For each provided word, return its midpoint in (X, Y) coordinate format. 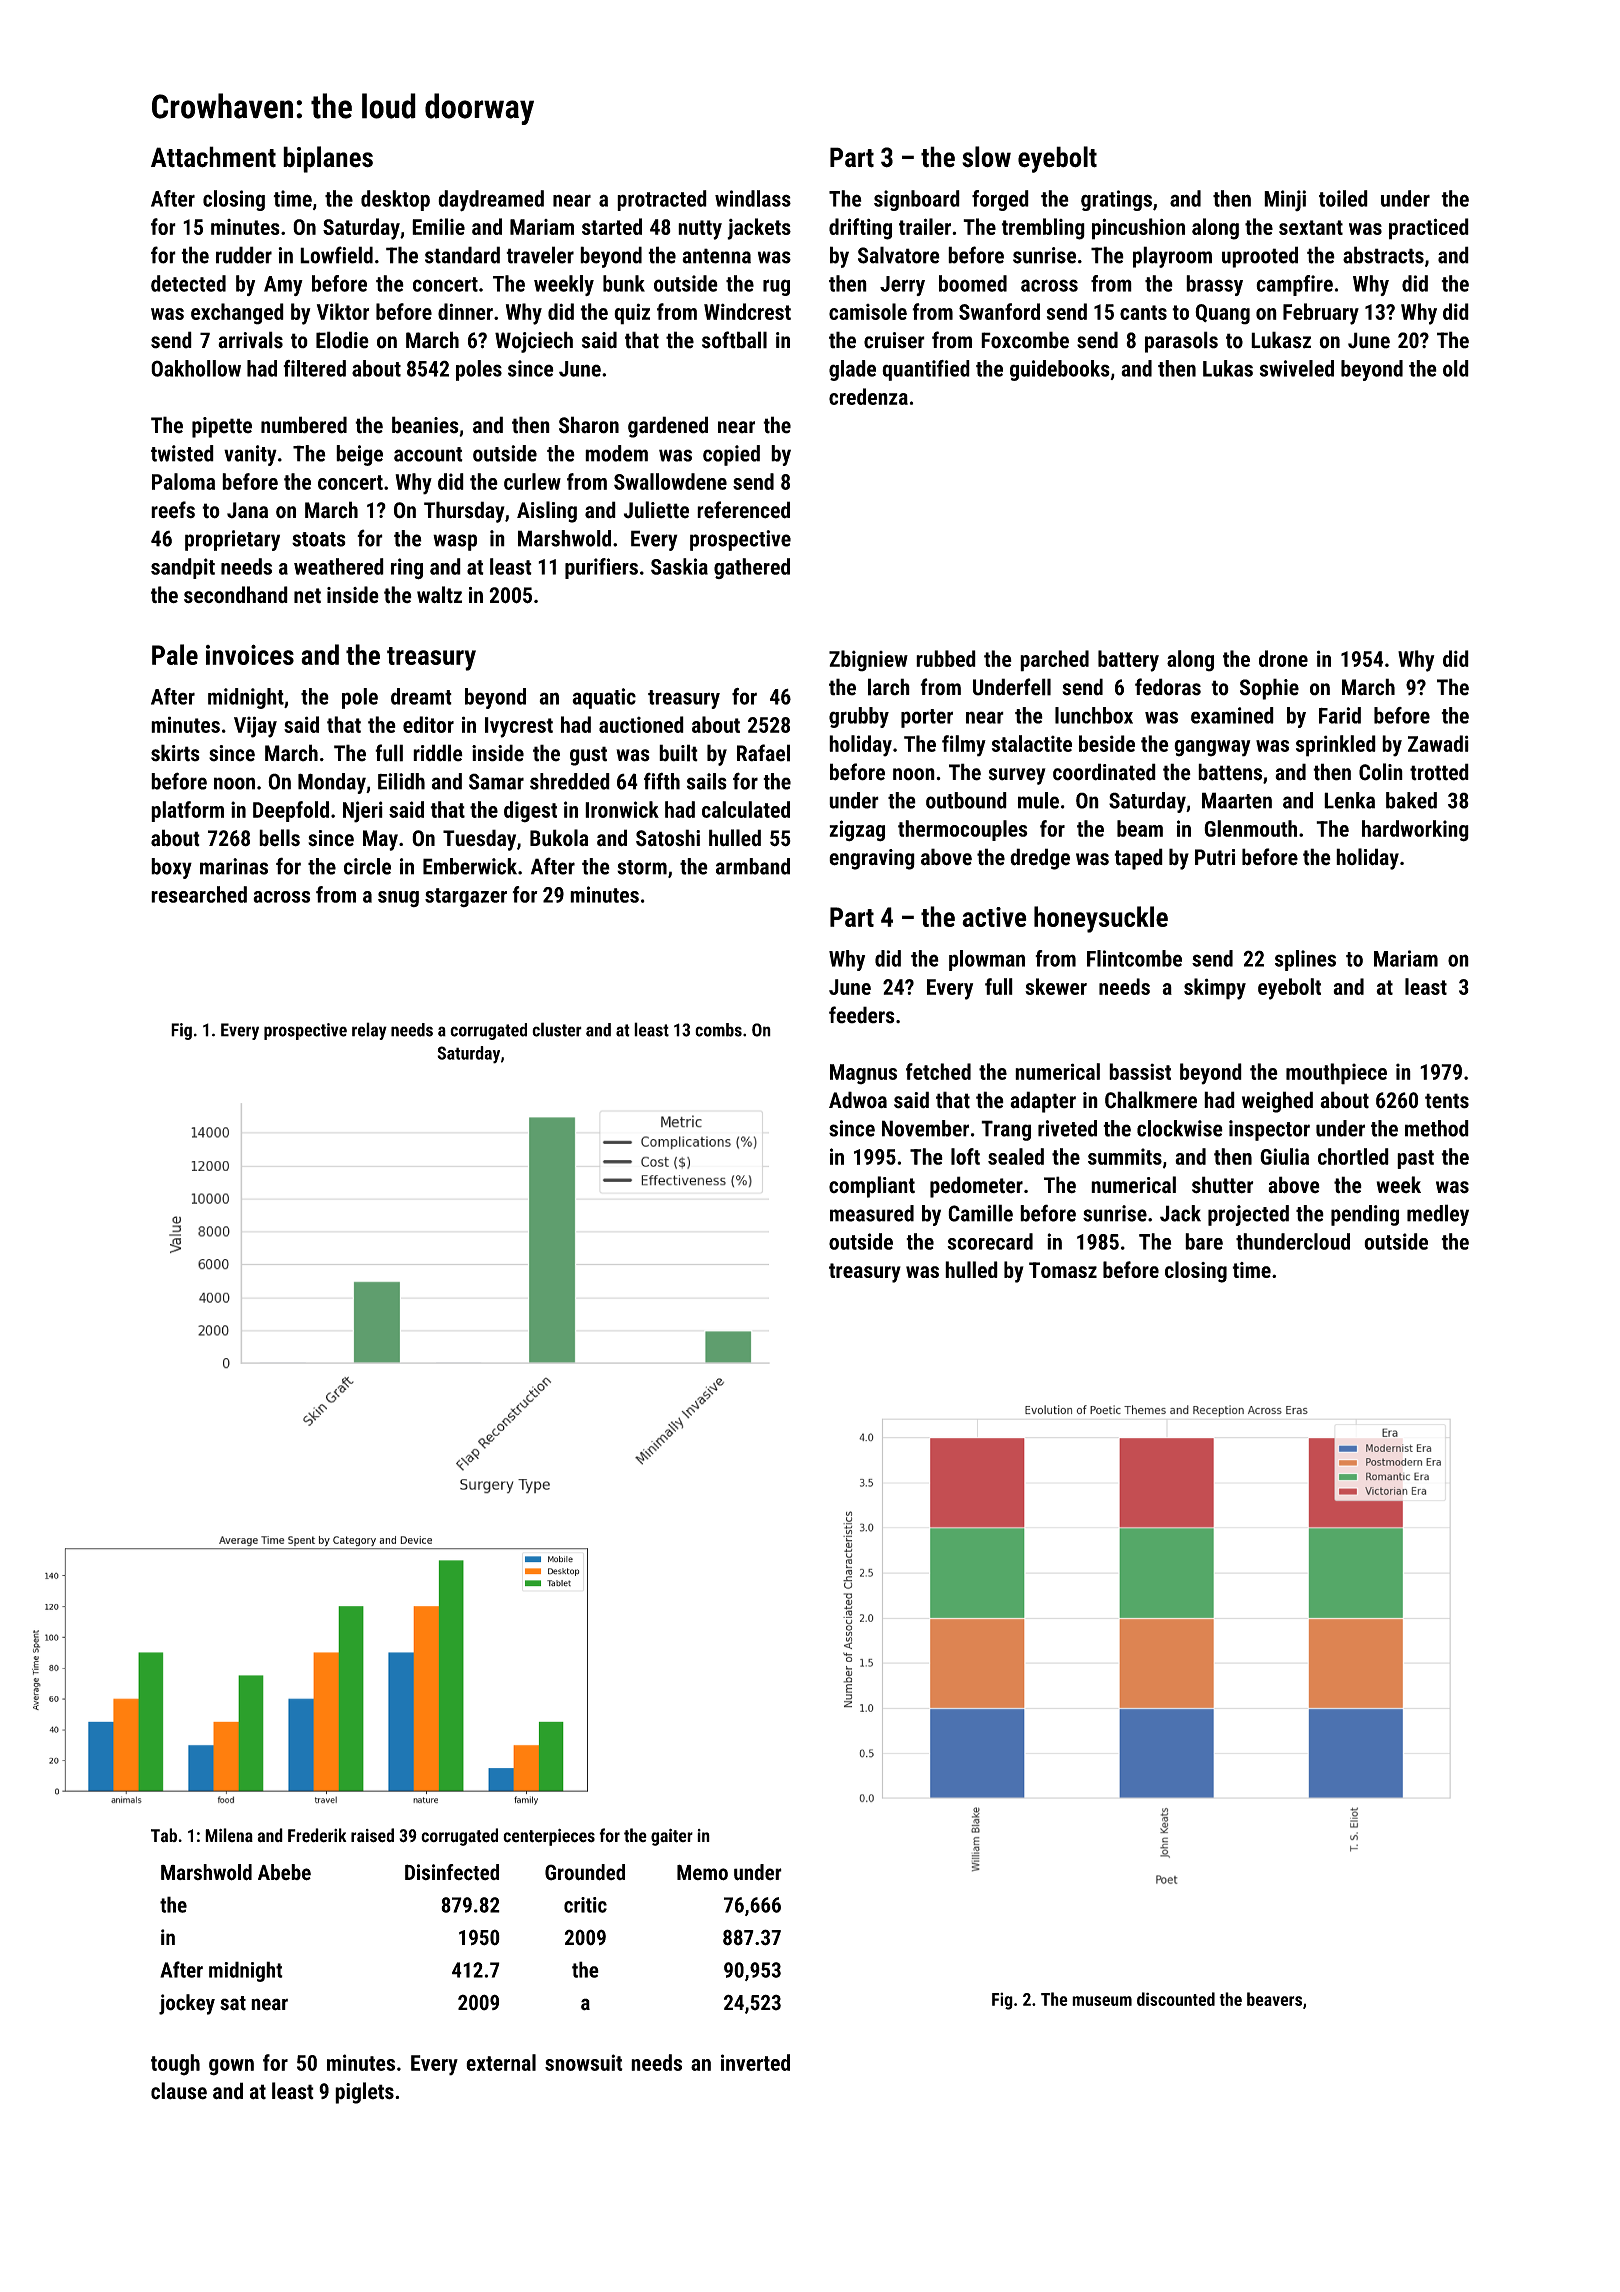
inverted (755, 2062)
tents (1447, 1101)
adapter (1043, 1102)
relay (369, 1031)
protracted (662, 200)
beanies (425, 425)
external (501, 2062)
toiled (1343, 198)
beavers (1274, 1999)
